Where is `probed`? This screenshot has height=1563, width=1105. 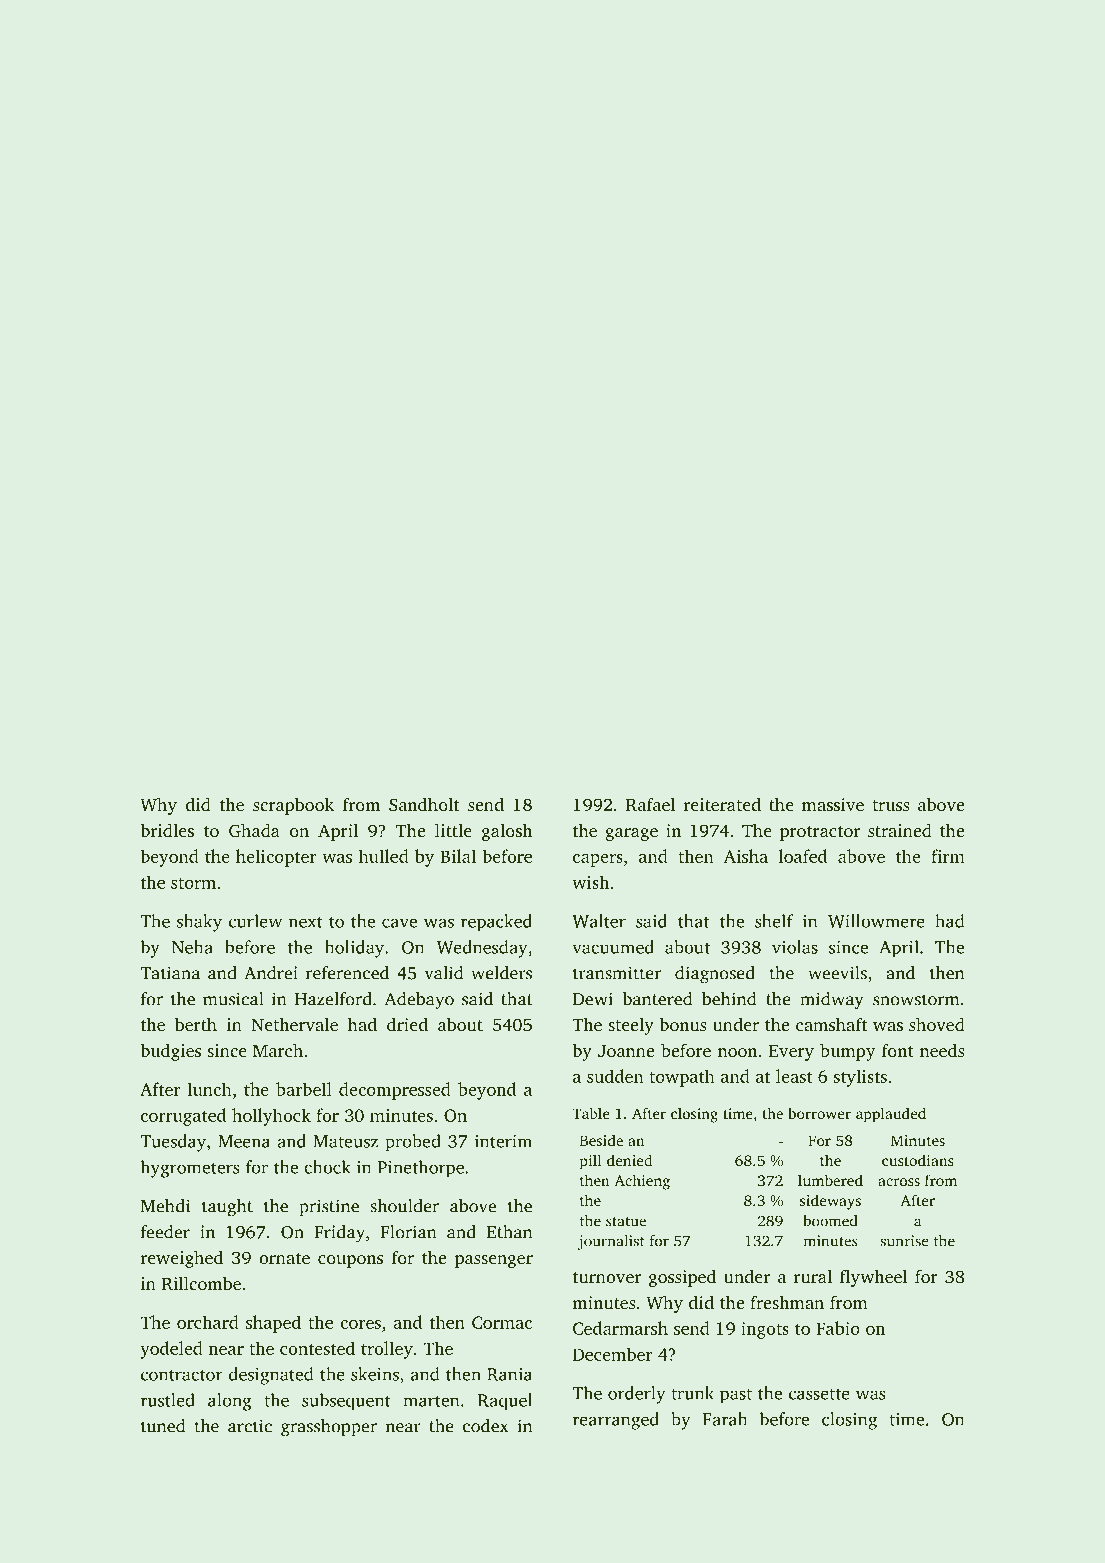
probed is located at coordinates (413, 1143).
